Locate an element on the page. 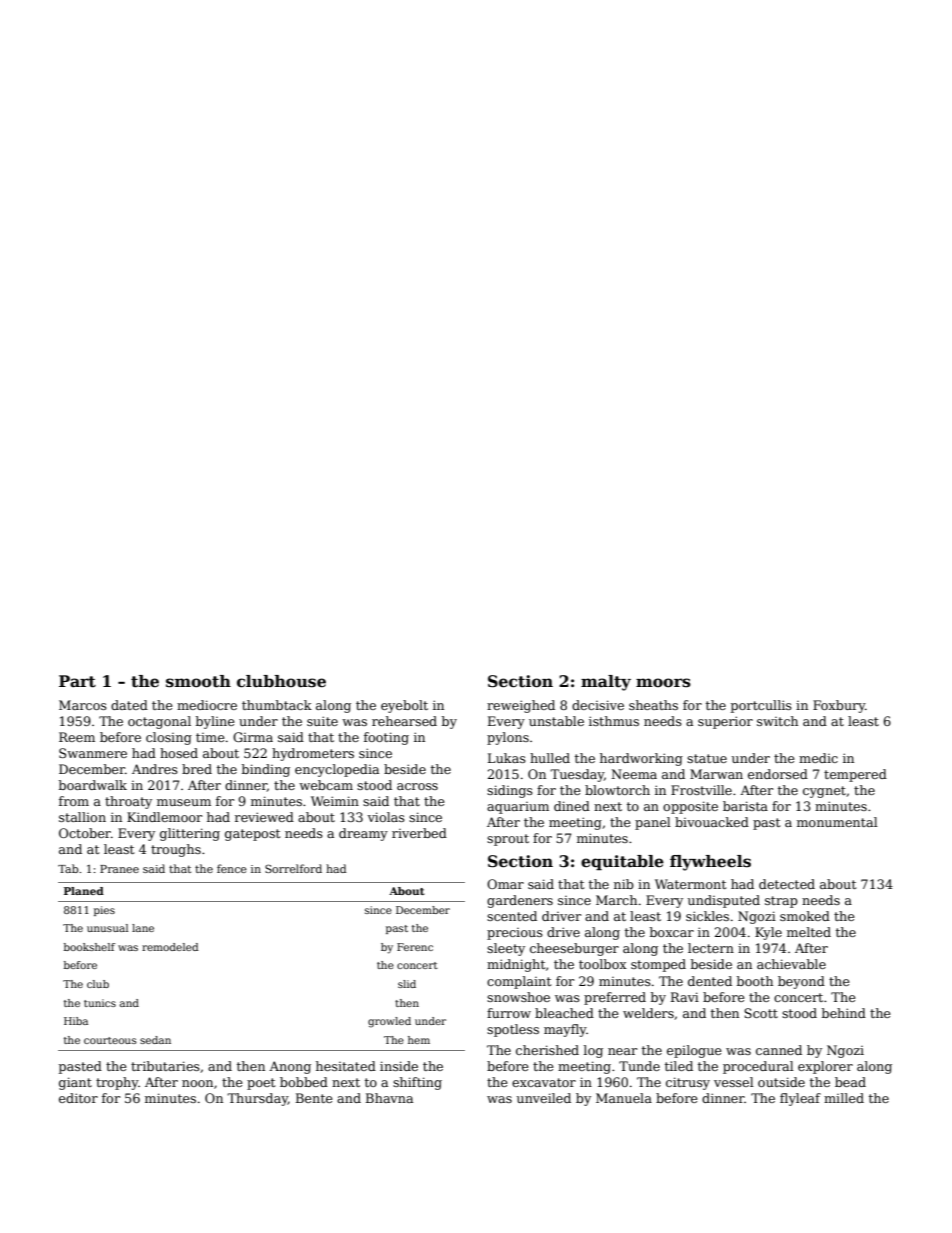 This document has width=952, height=1233. behind is located at coordinates (844, 1013).
